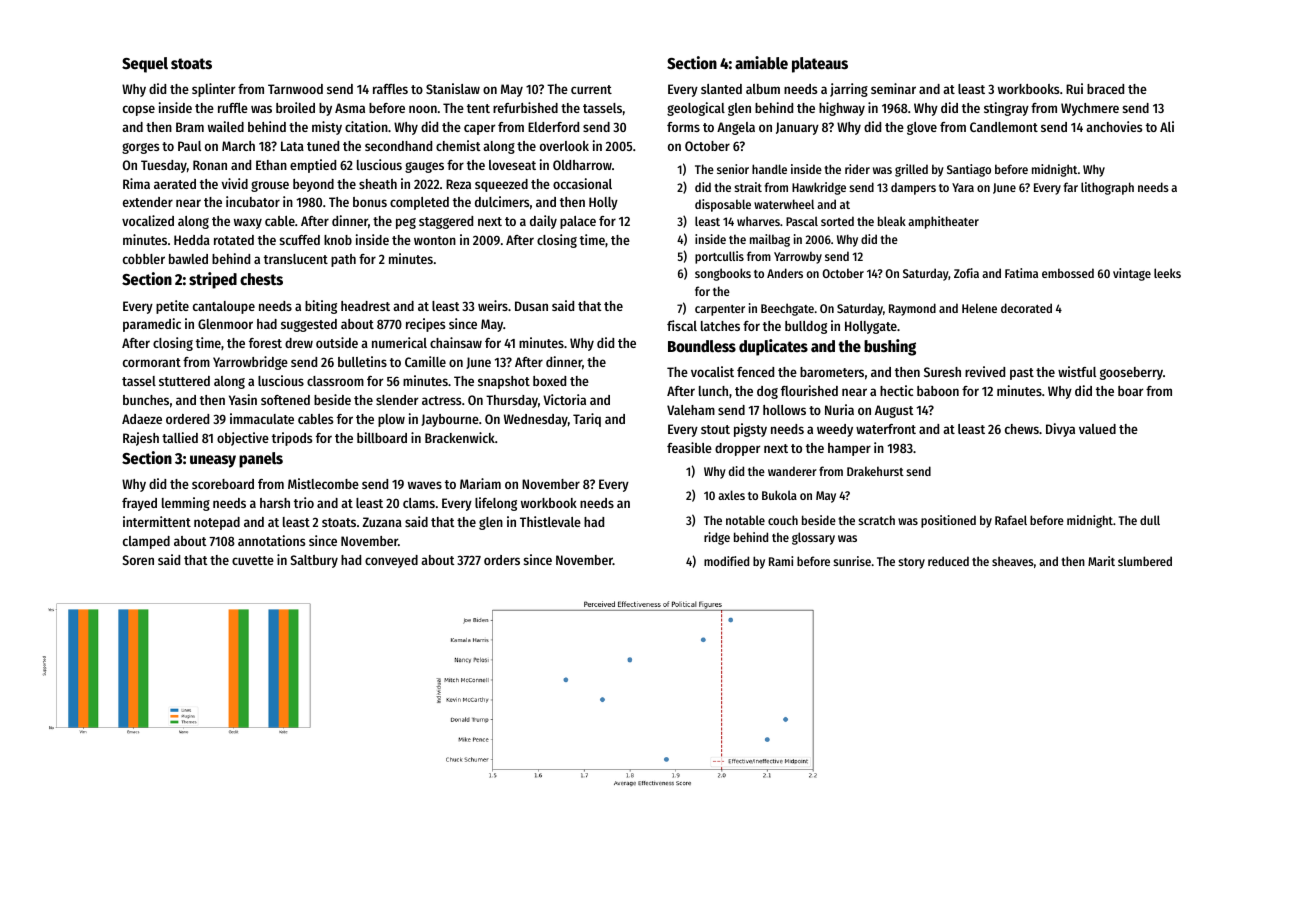 The height and width of the image is (924, 1308). I want to click on Sequel, so click(145, 65).
